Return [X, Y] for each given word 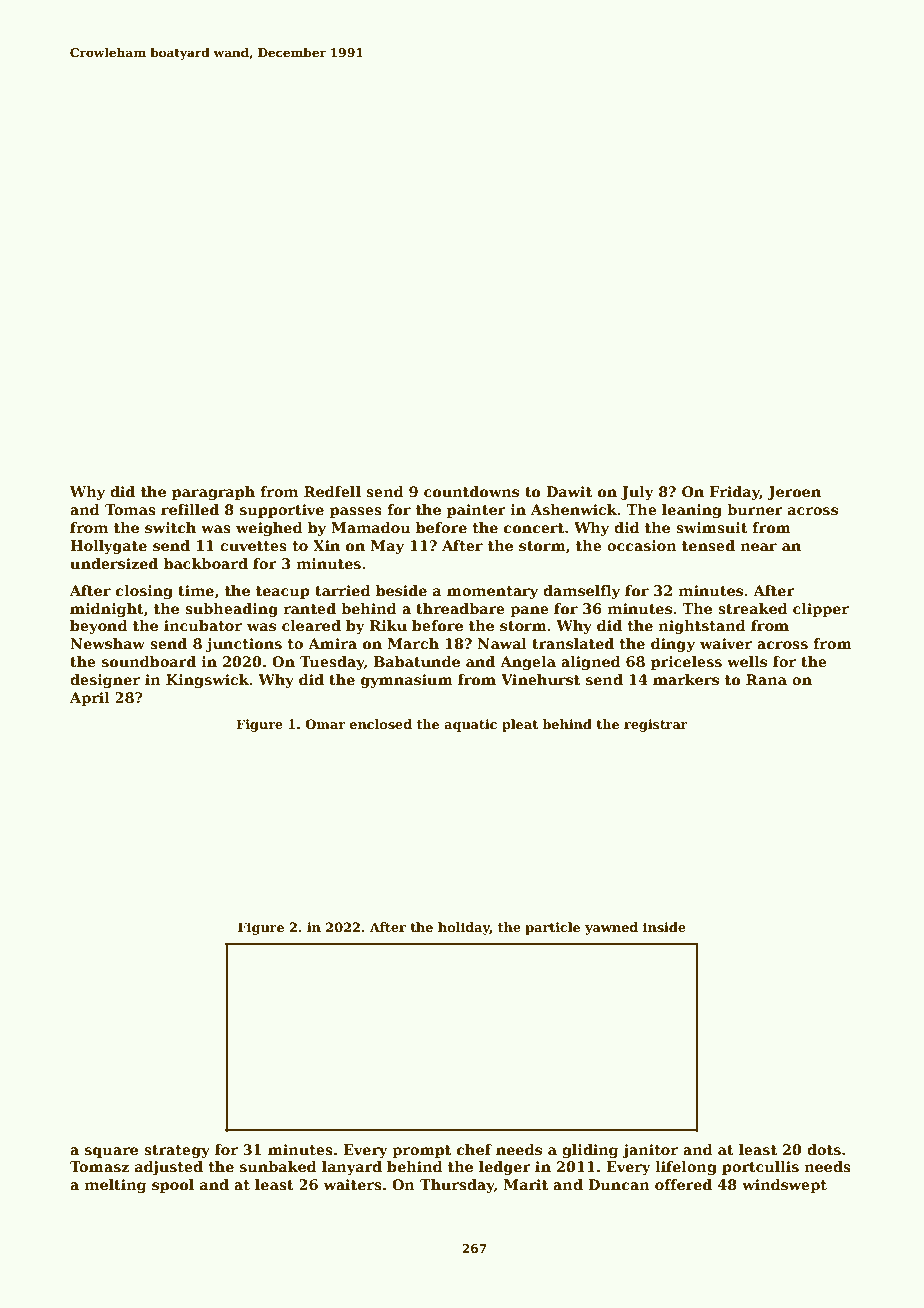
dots [824, 1149]
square [111, 1152]
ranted [309, 608]
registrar [656, 725]
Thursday [457, 1186]
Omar [325, 724]
